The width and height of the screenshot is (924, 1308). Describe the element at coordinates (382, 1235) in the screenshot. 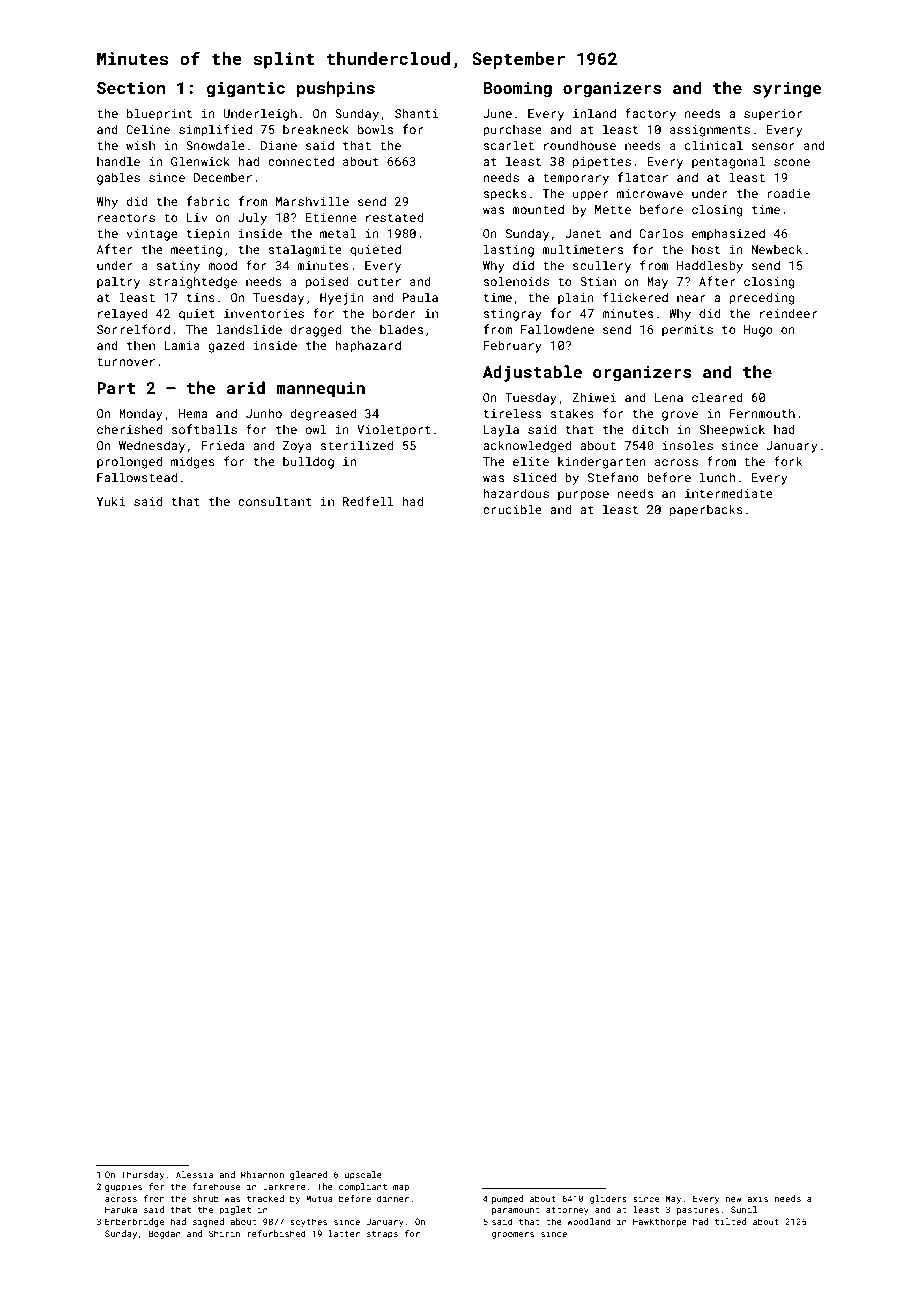

I see `straps` at that location.
